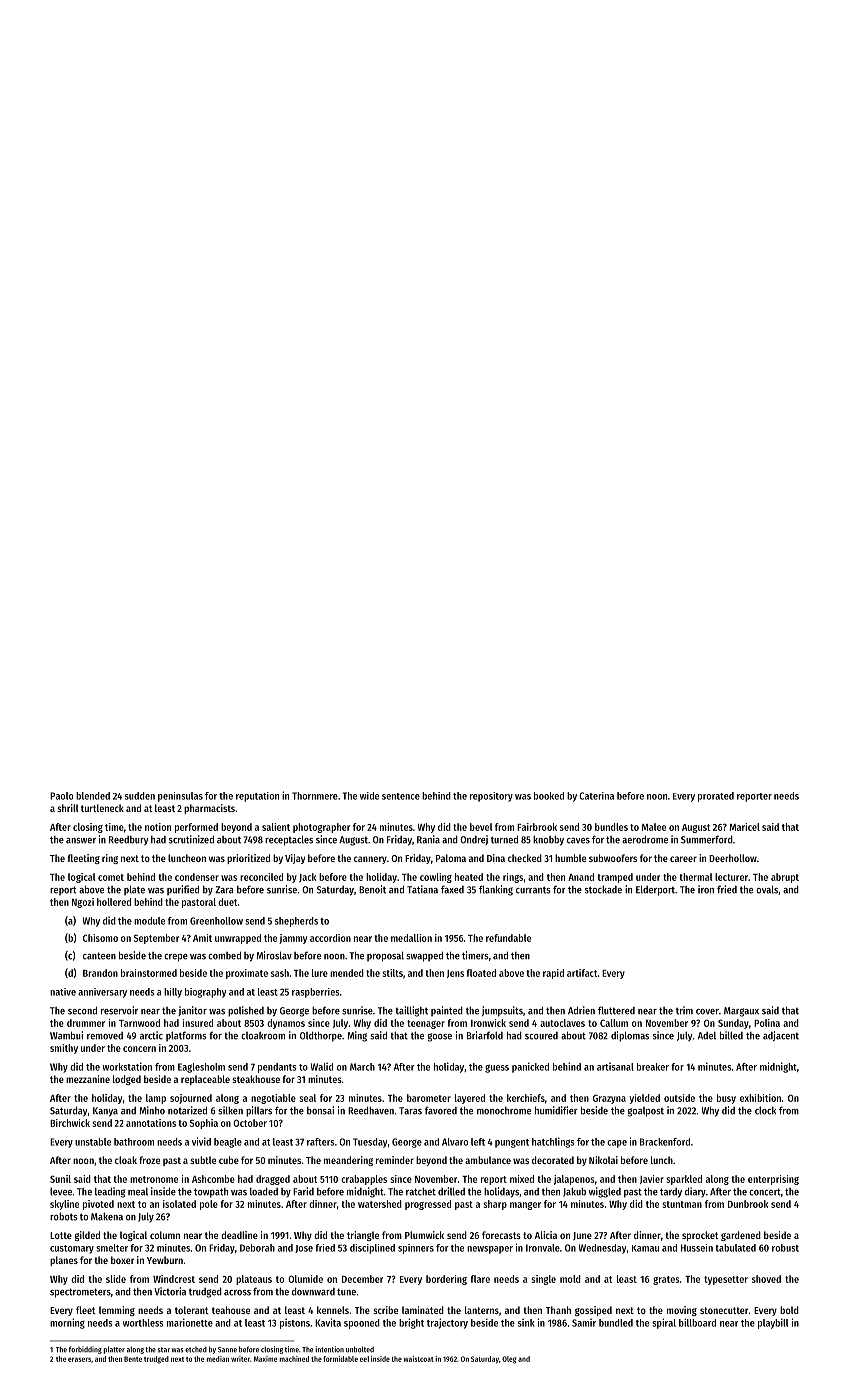  What do you see at coordinates (455, 974) in the screenshot?
I see `Jens` at bounding box center [455, 974].
